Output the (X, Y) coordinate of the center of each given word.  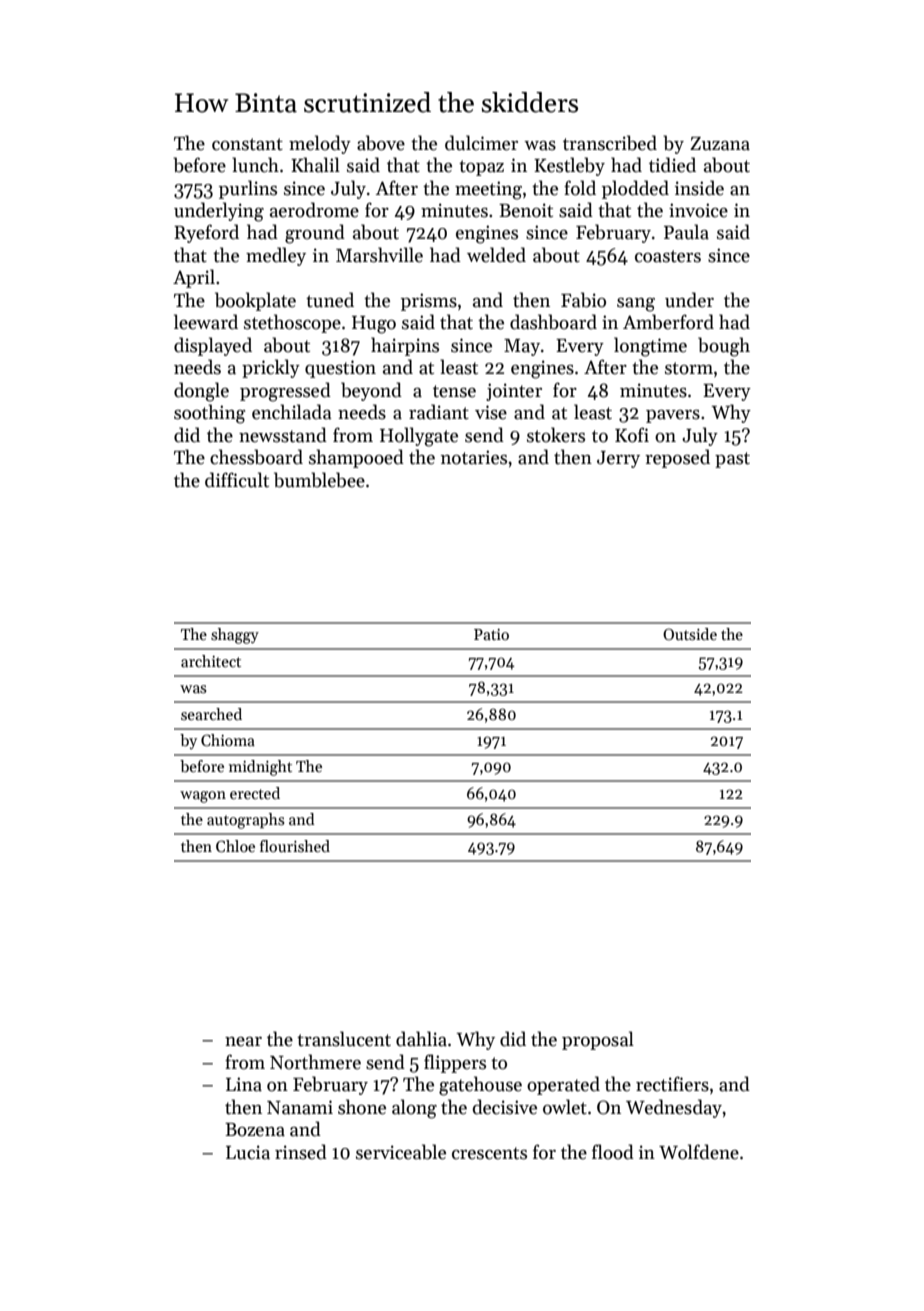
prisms (429, 302)
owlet (565, 1107)
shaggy (235, 636)
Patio (491, 634)
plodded (635, 189)
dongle (201, 392)
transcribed (610, 143)
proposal (598, 1040)
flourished (295, 846)
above (381, 143)
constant (247, 144)
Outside (690, 634)
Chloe (235, 846)
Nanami (300, 1107)
